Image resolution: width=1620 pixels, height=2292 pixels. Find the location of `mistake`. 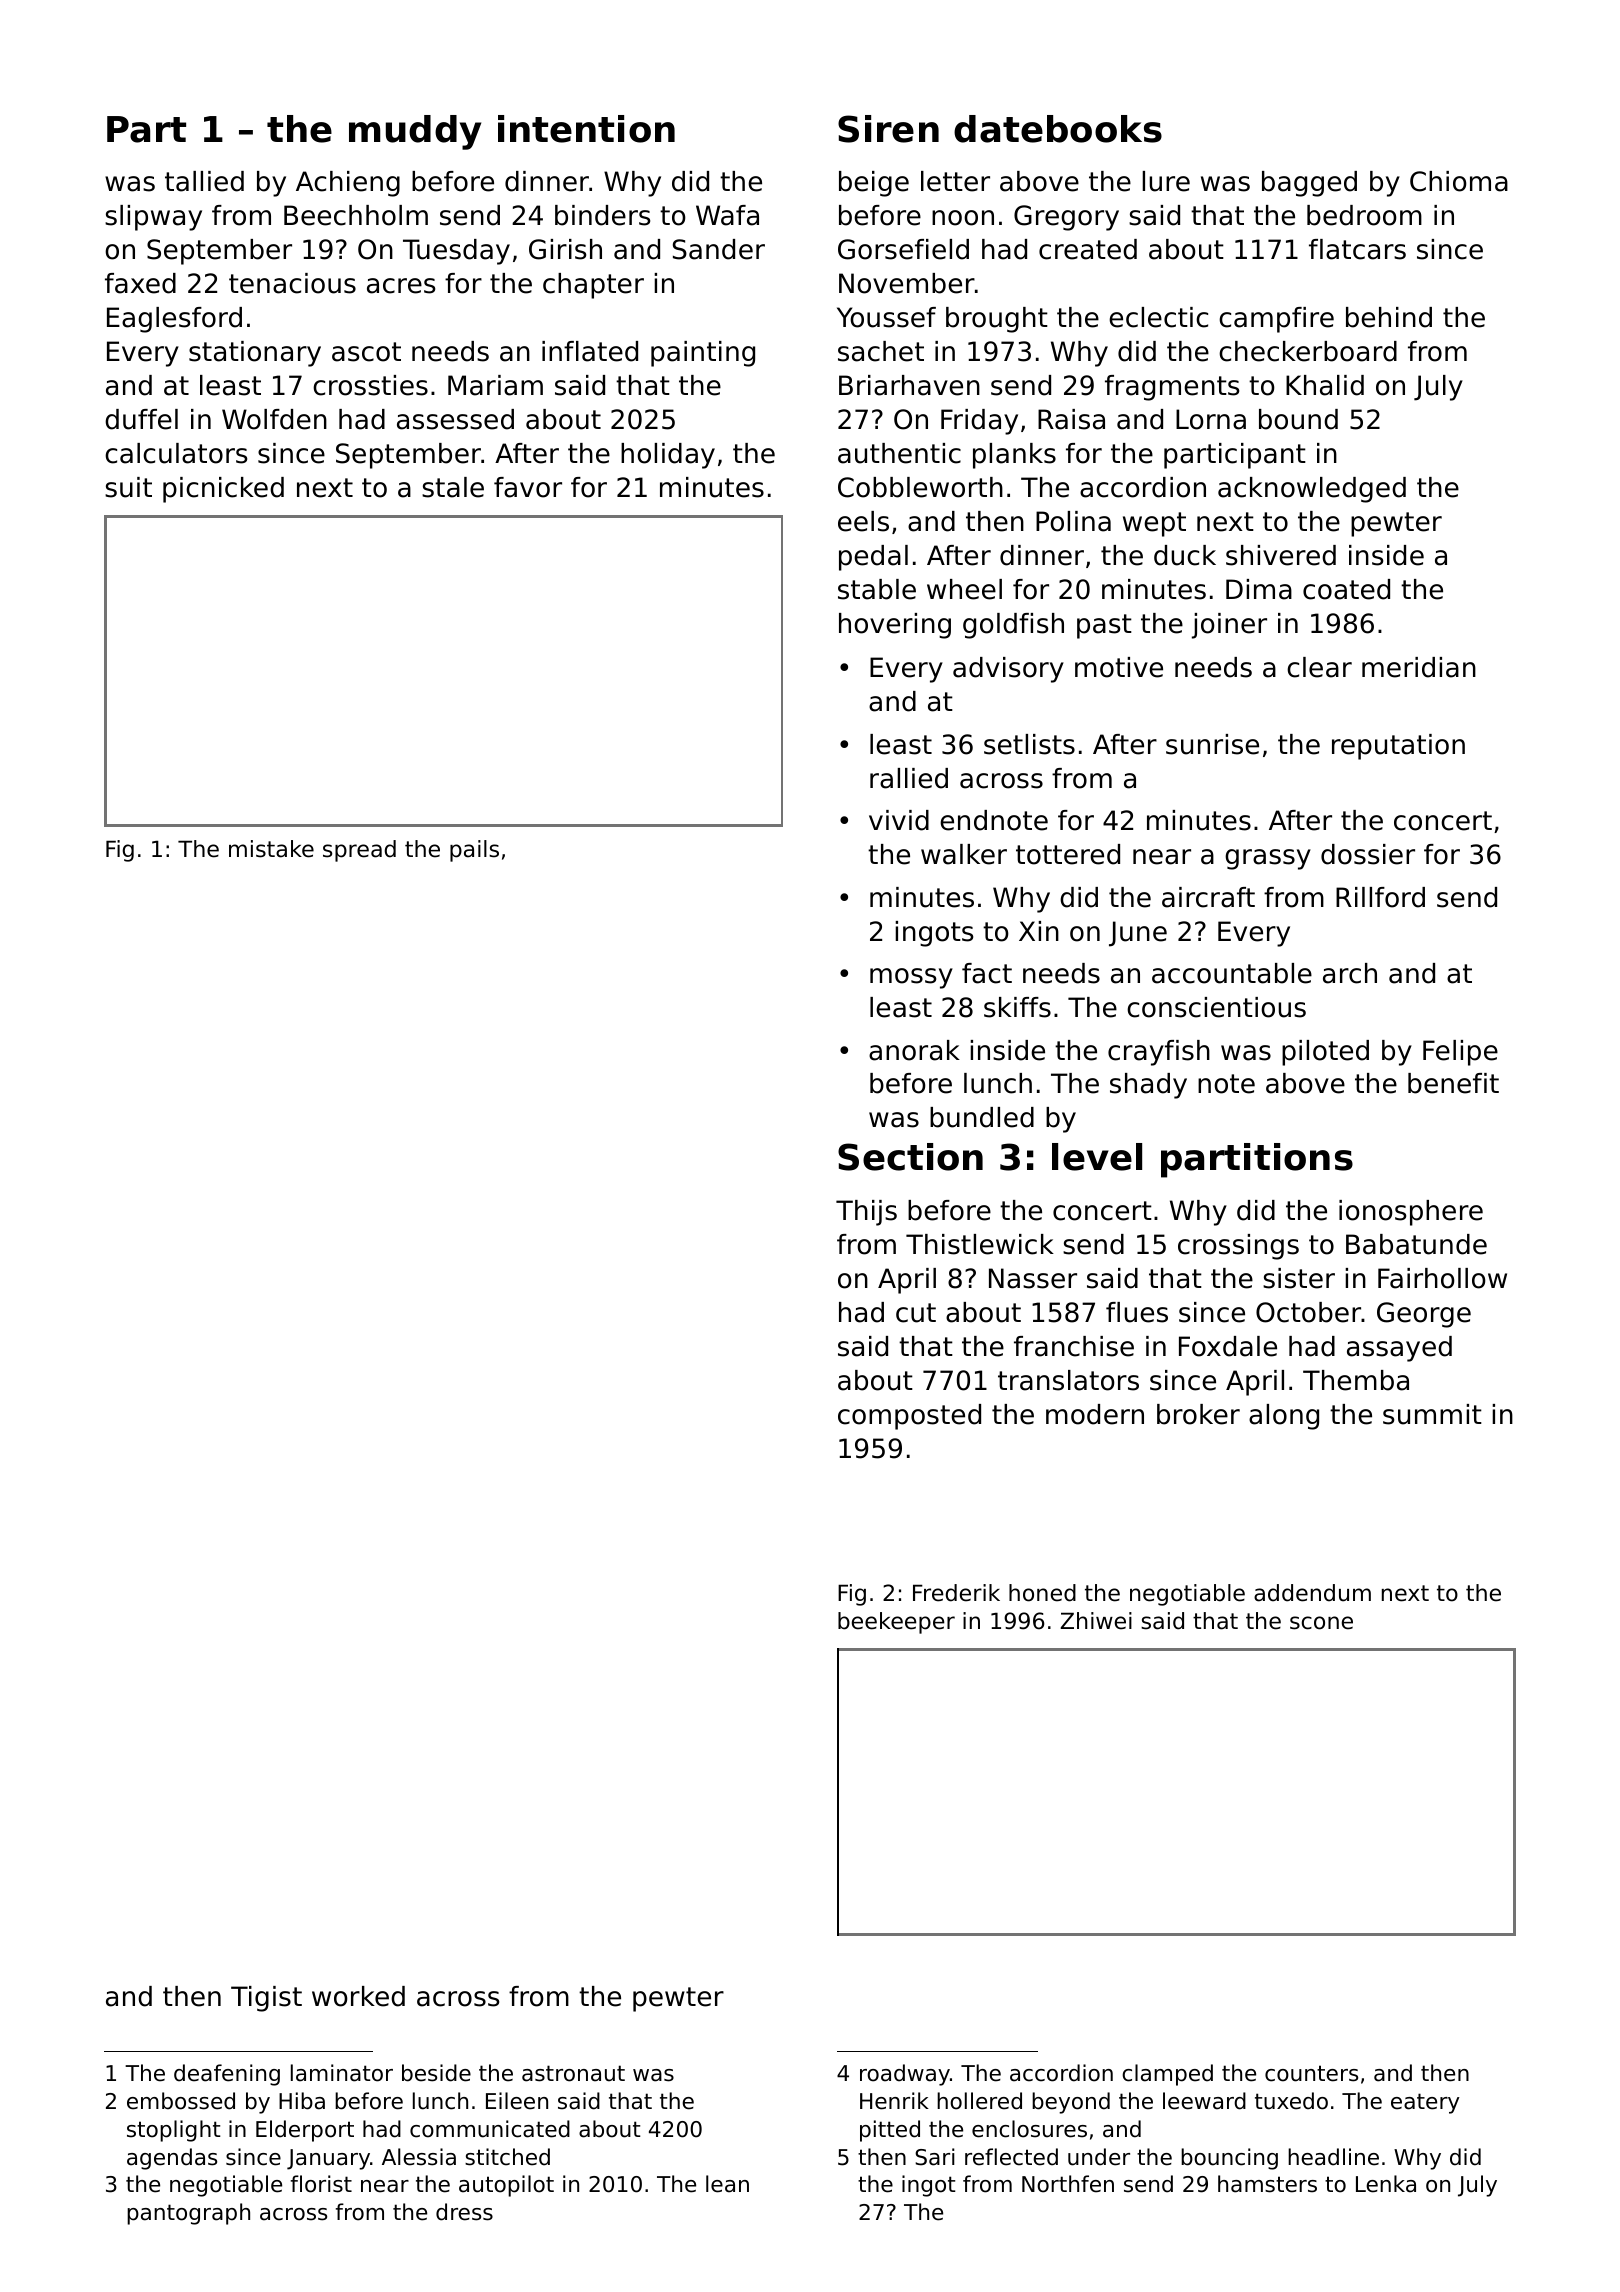

mistake is located at coordinates (271, 849).
